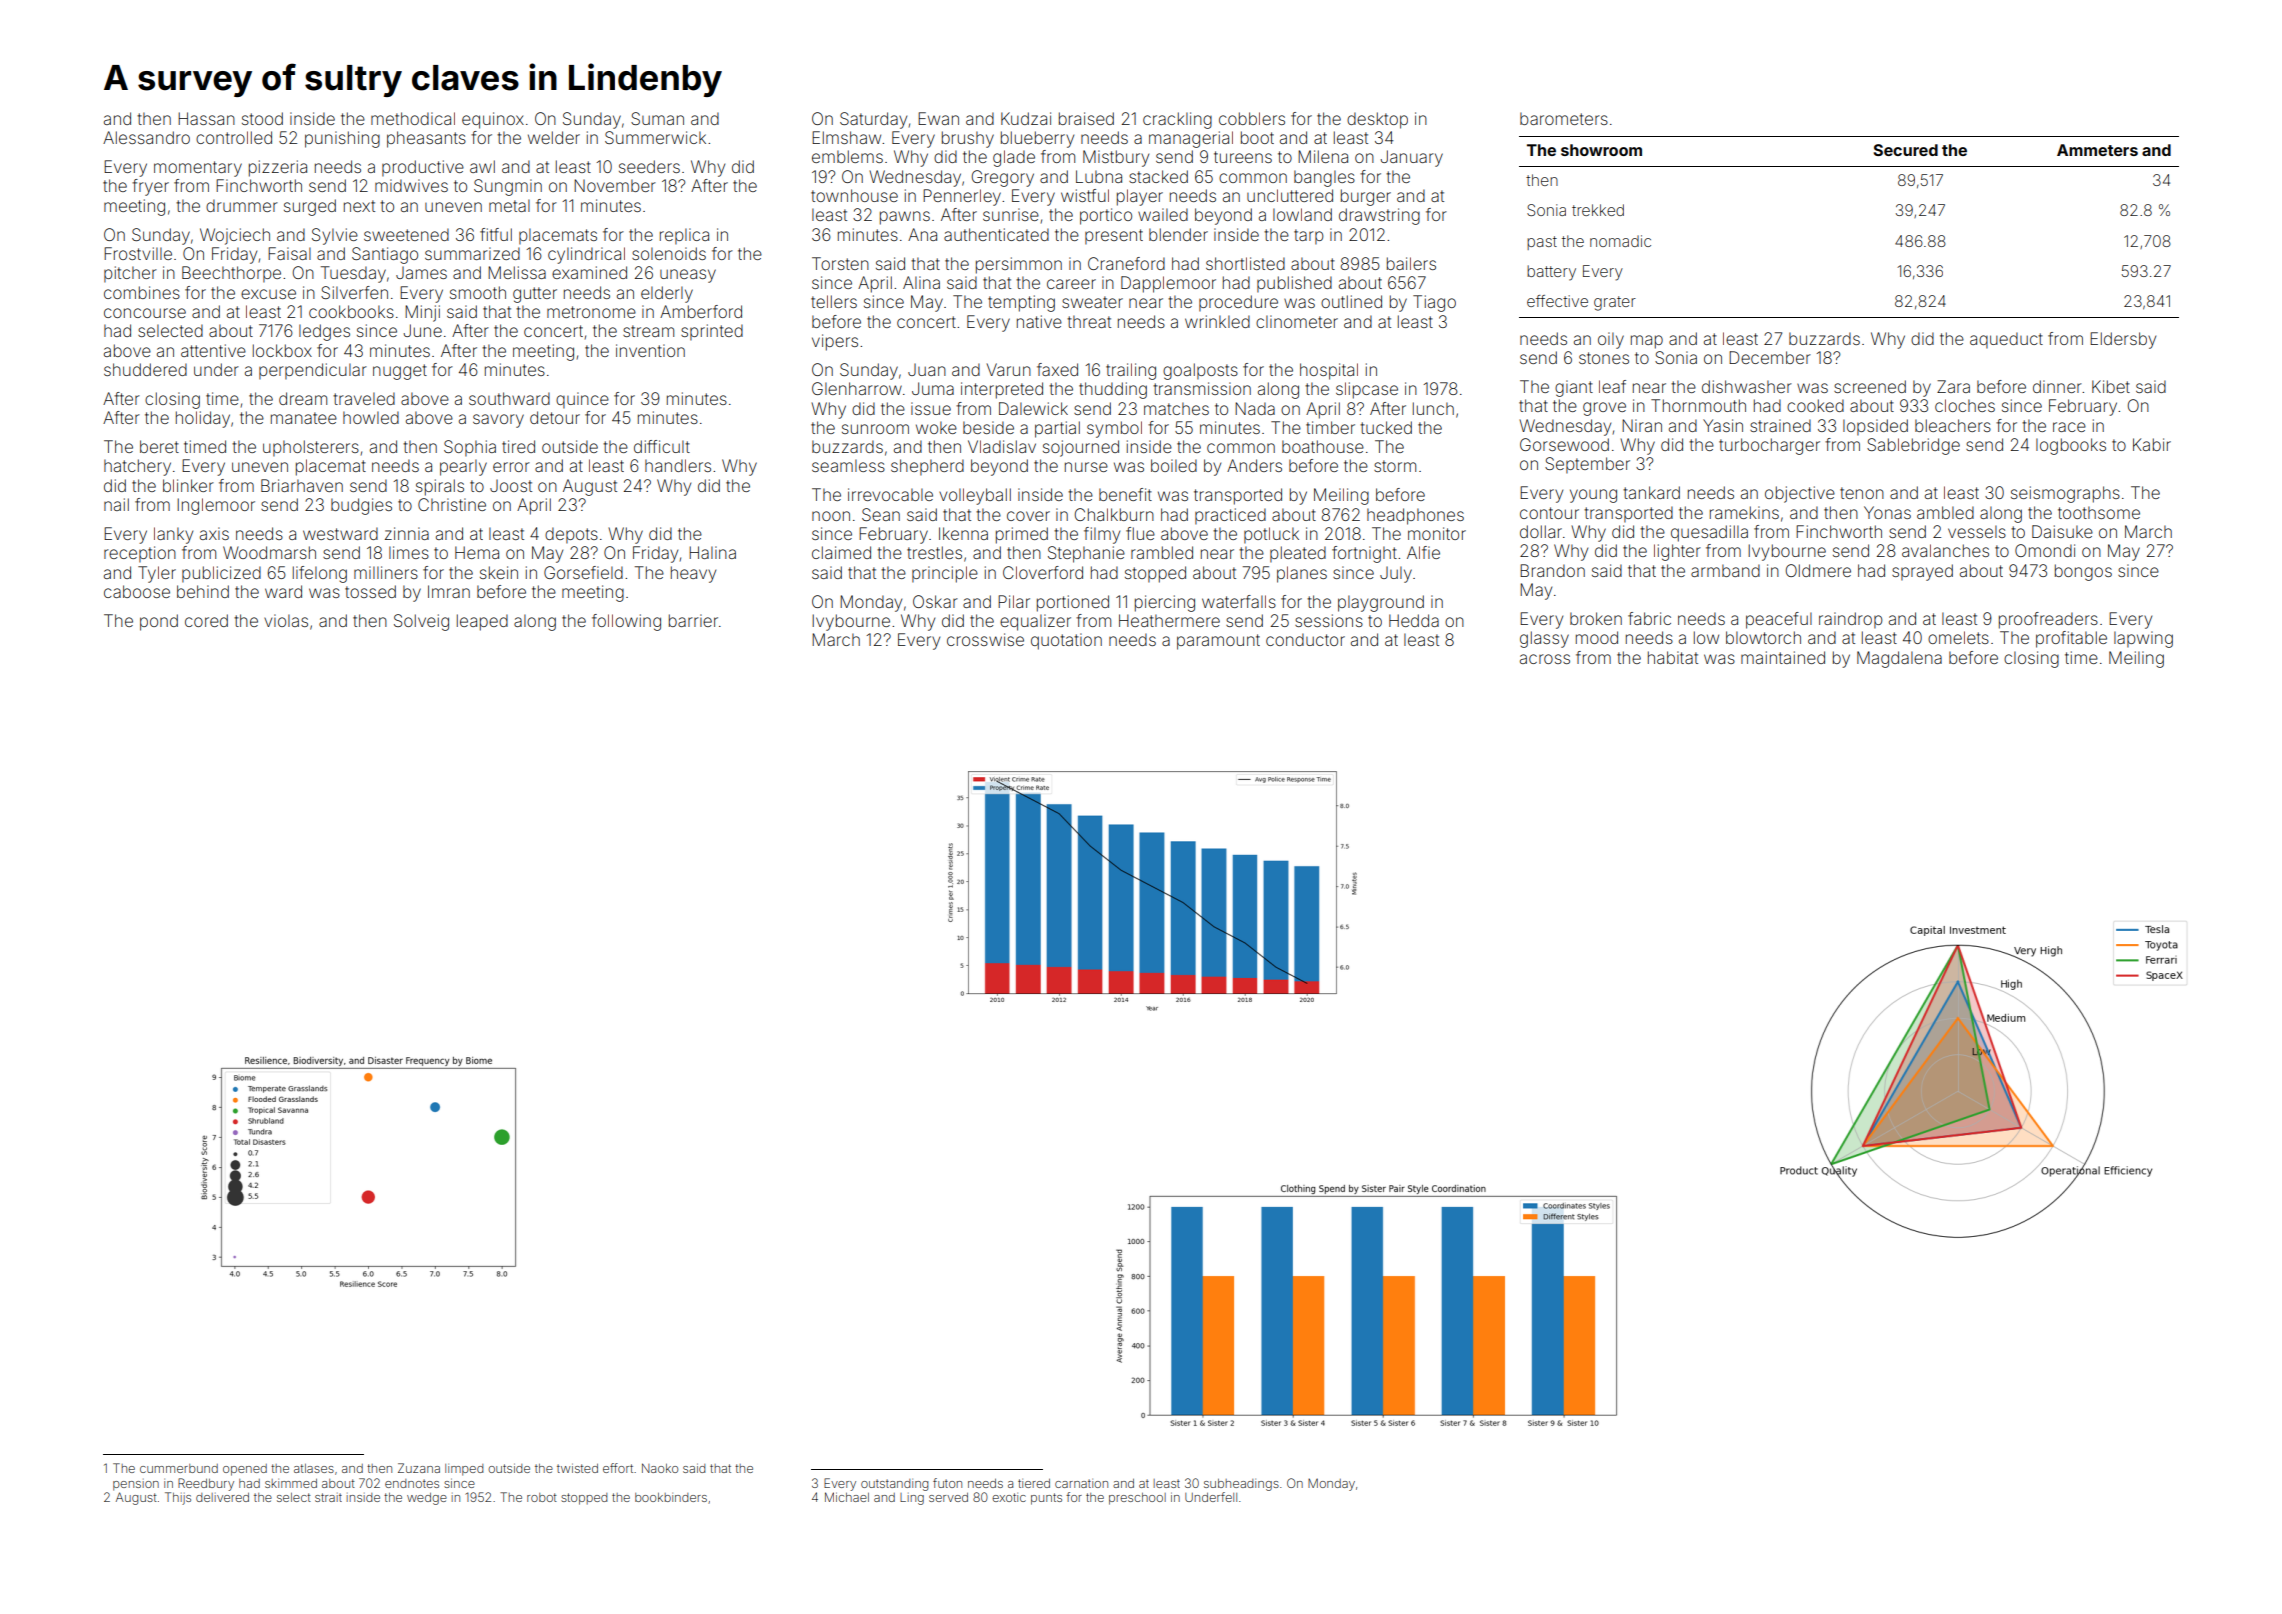 This page has height=1614, width=2282. I want to click on subheadings, so click(1241, 1485).
